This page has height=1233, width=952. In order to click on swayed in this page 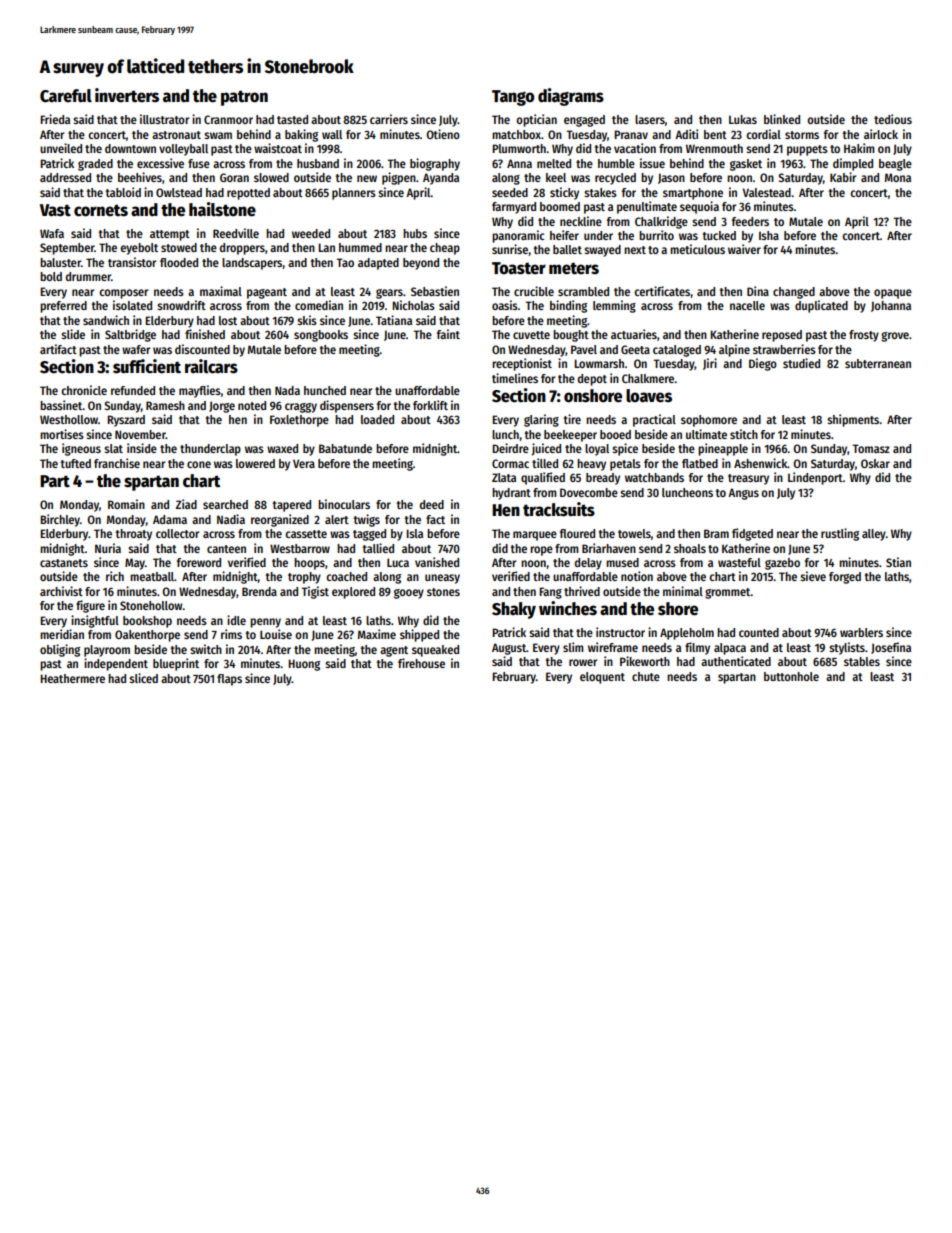, I will do `click(602, 251)`.
